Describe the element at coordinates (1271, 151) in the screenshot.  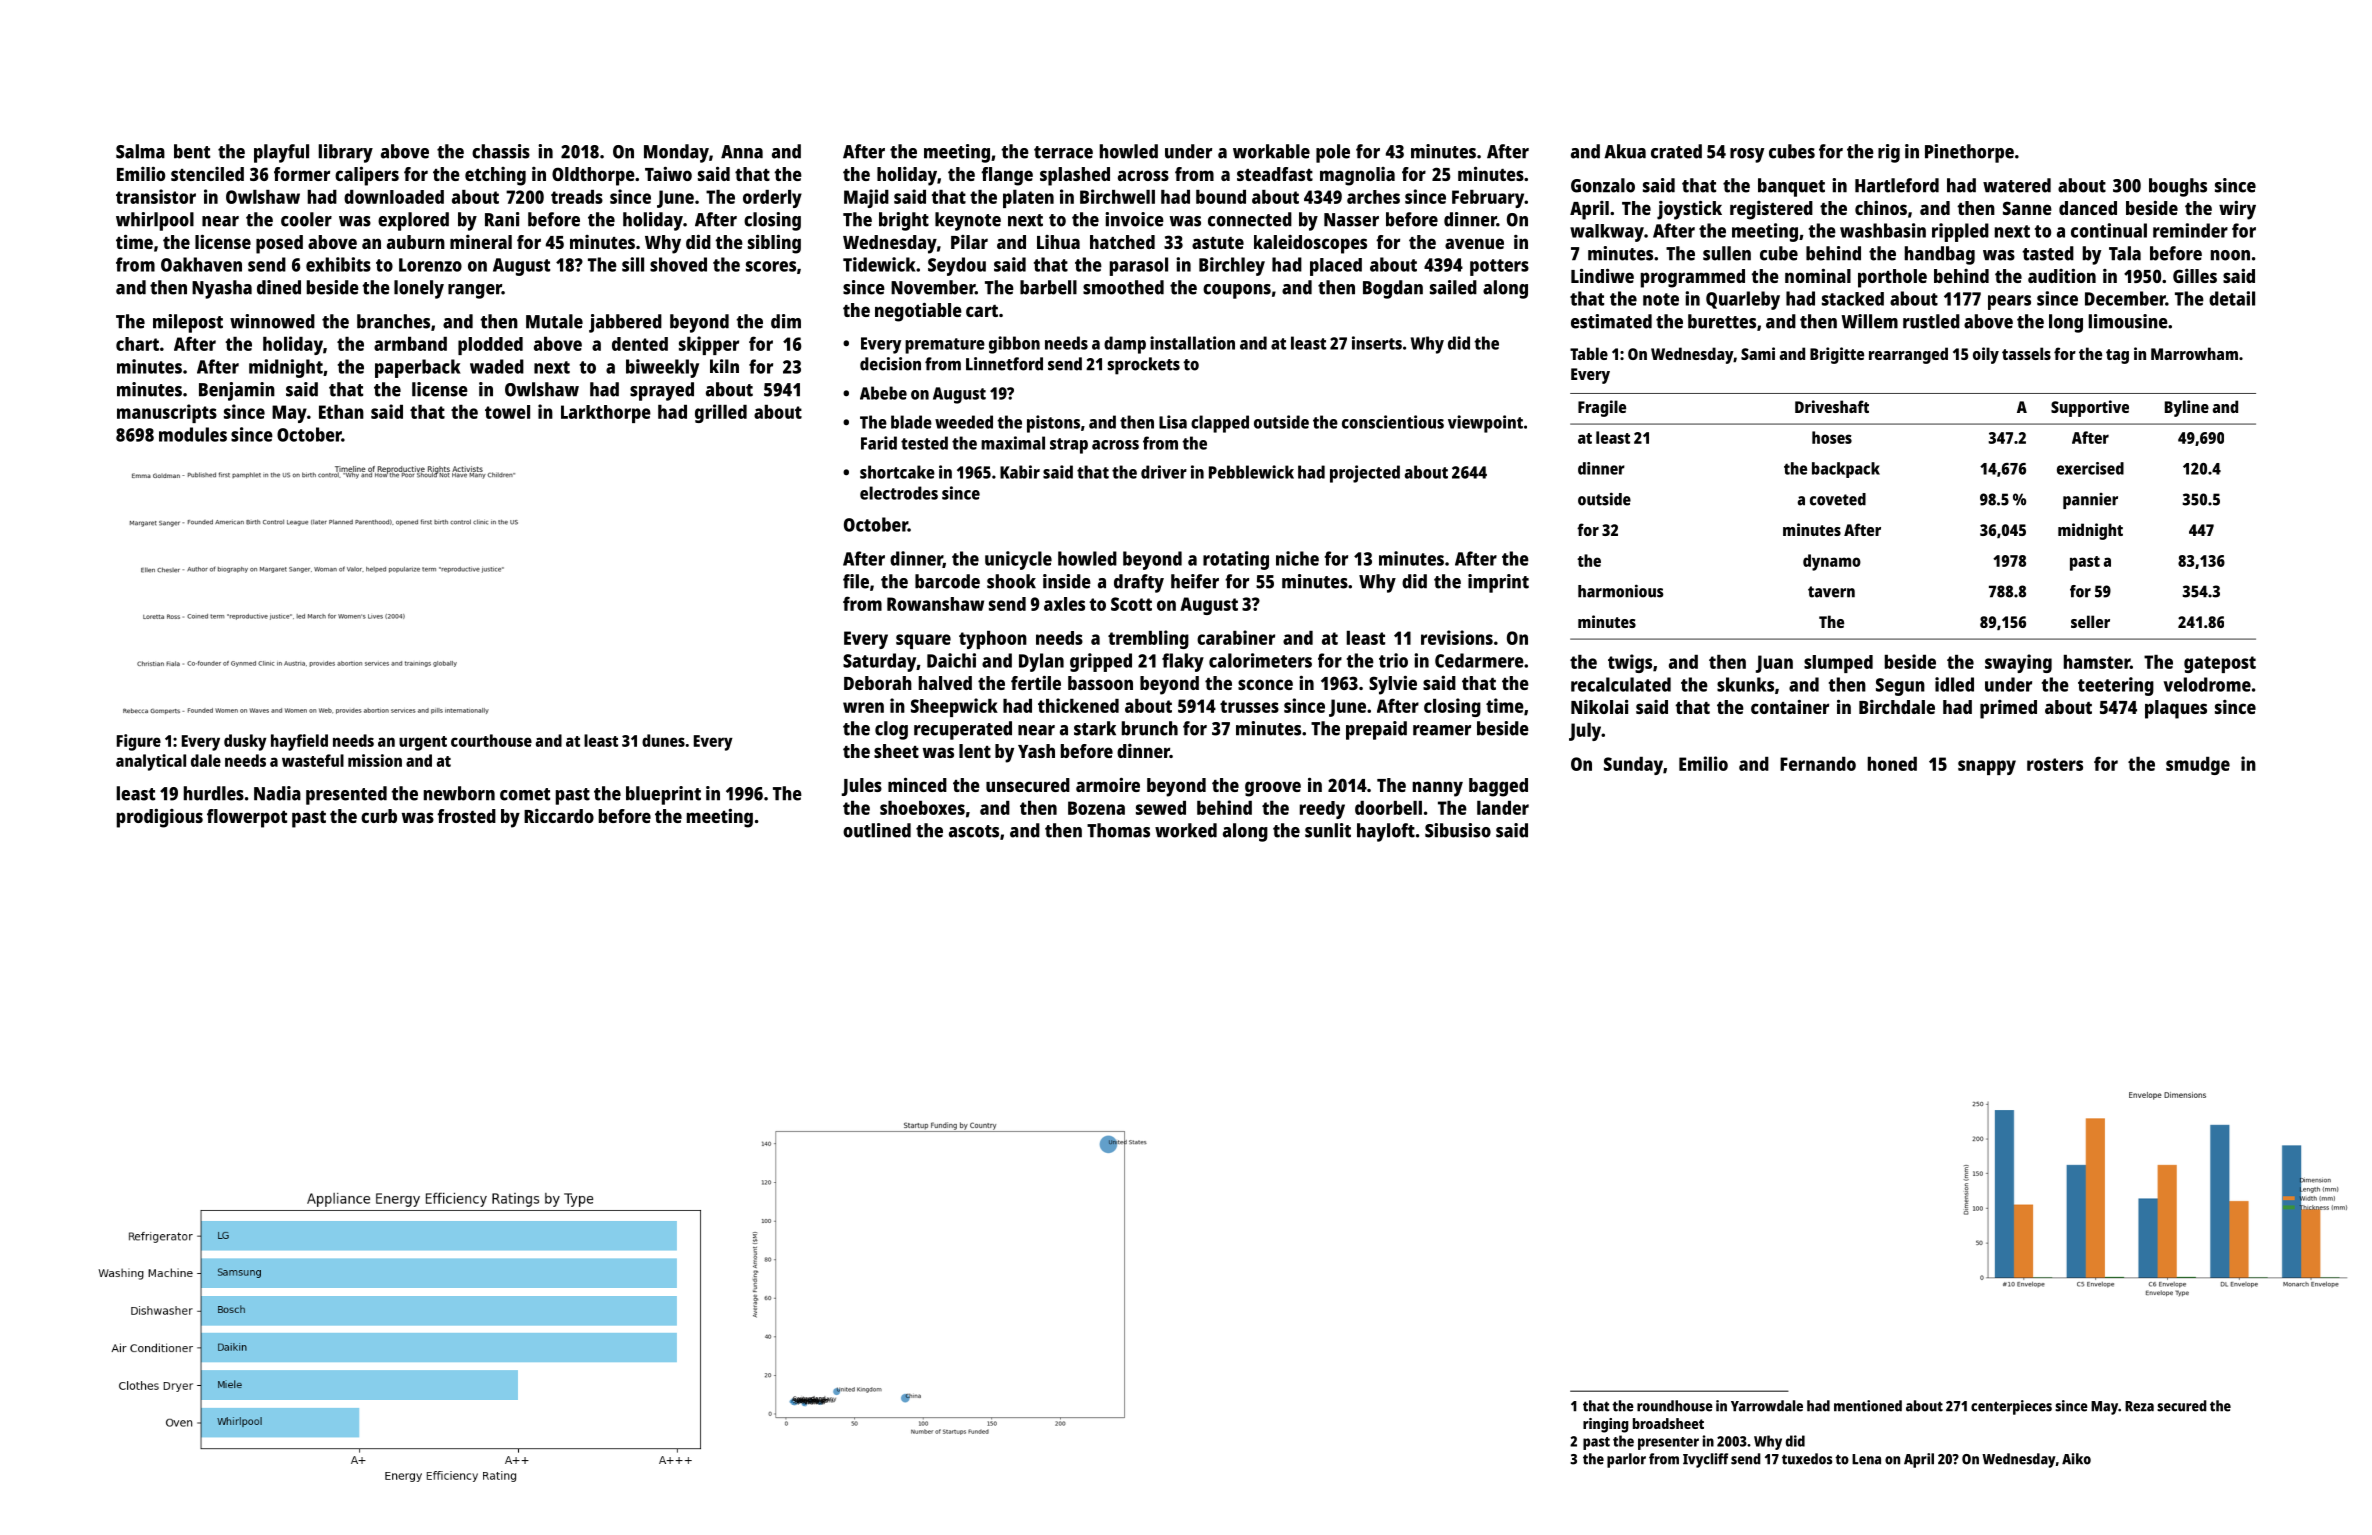
I see `workable` at that location.
